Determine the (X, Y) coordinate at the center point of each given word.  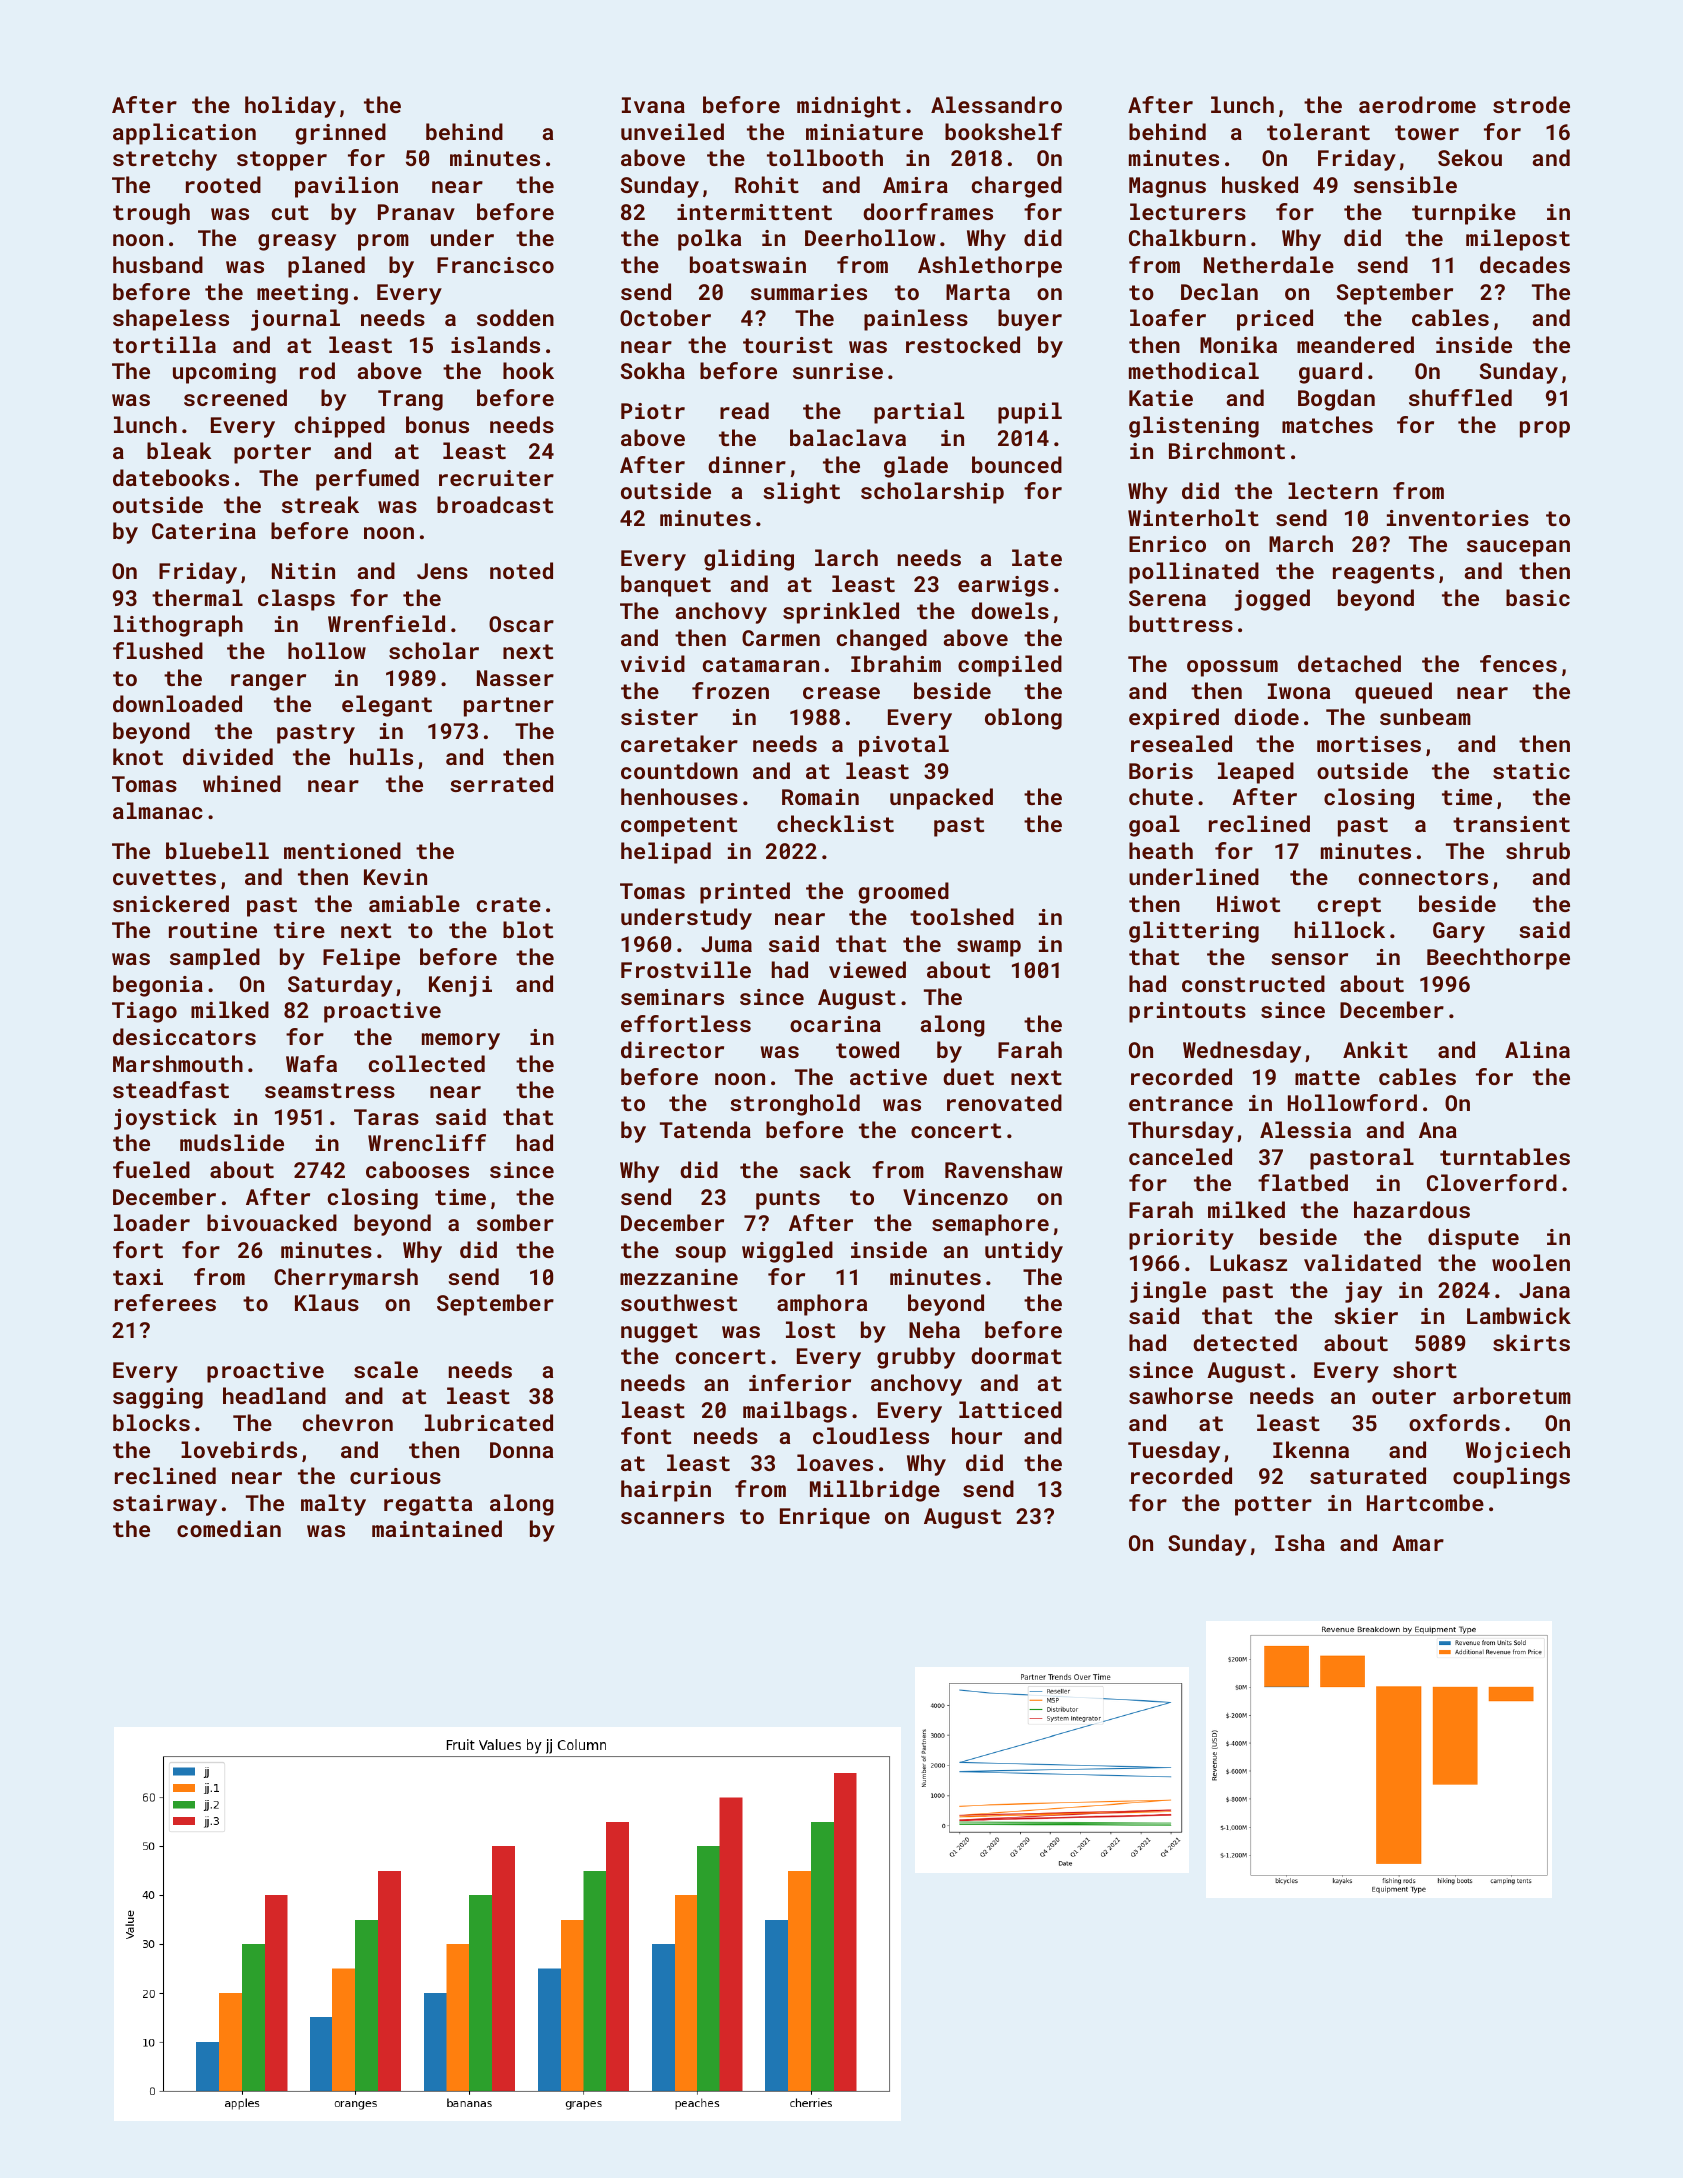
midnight (849, 107)
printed (745, 893)
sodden (515, 317)
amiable (414, 903)
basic (1538, 597)
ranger (268, 682)
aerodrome (1417, 104)
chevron (348, 1422)
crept (1349, 907)
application (184, 134)
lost (810, 1329)
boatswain (748, 264)
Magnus (1167, 187)
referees (165, 1302)
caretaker (679, 743)
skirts (1531, 1342)
